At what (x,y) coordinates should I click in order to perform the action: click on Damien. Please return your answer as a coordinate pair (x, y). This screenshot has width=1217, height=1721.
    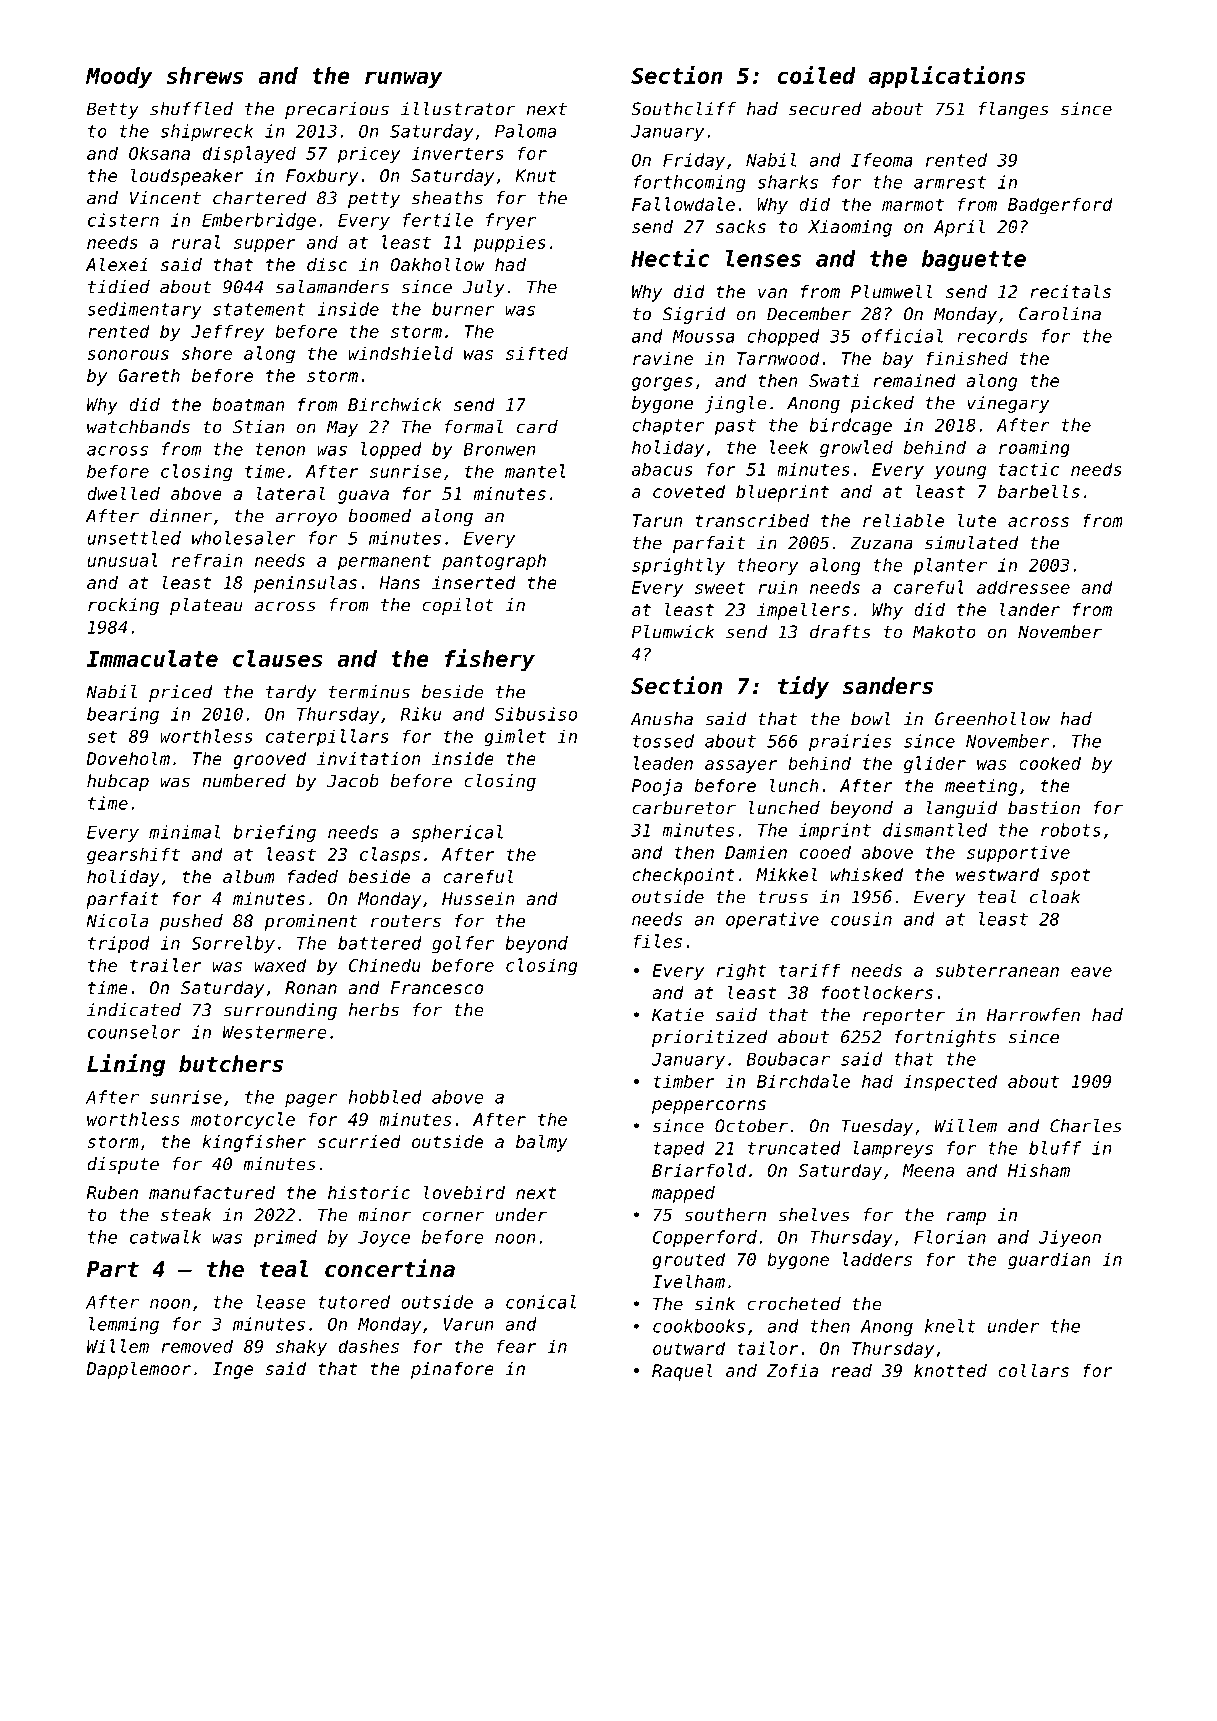
    Looking at the image, I should click on (756, 852).
